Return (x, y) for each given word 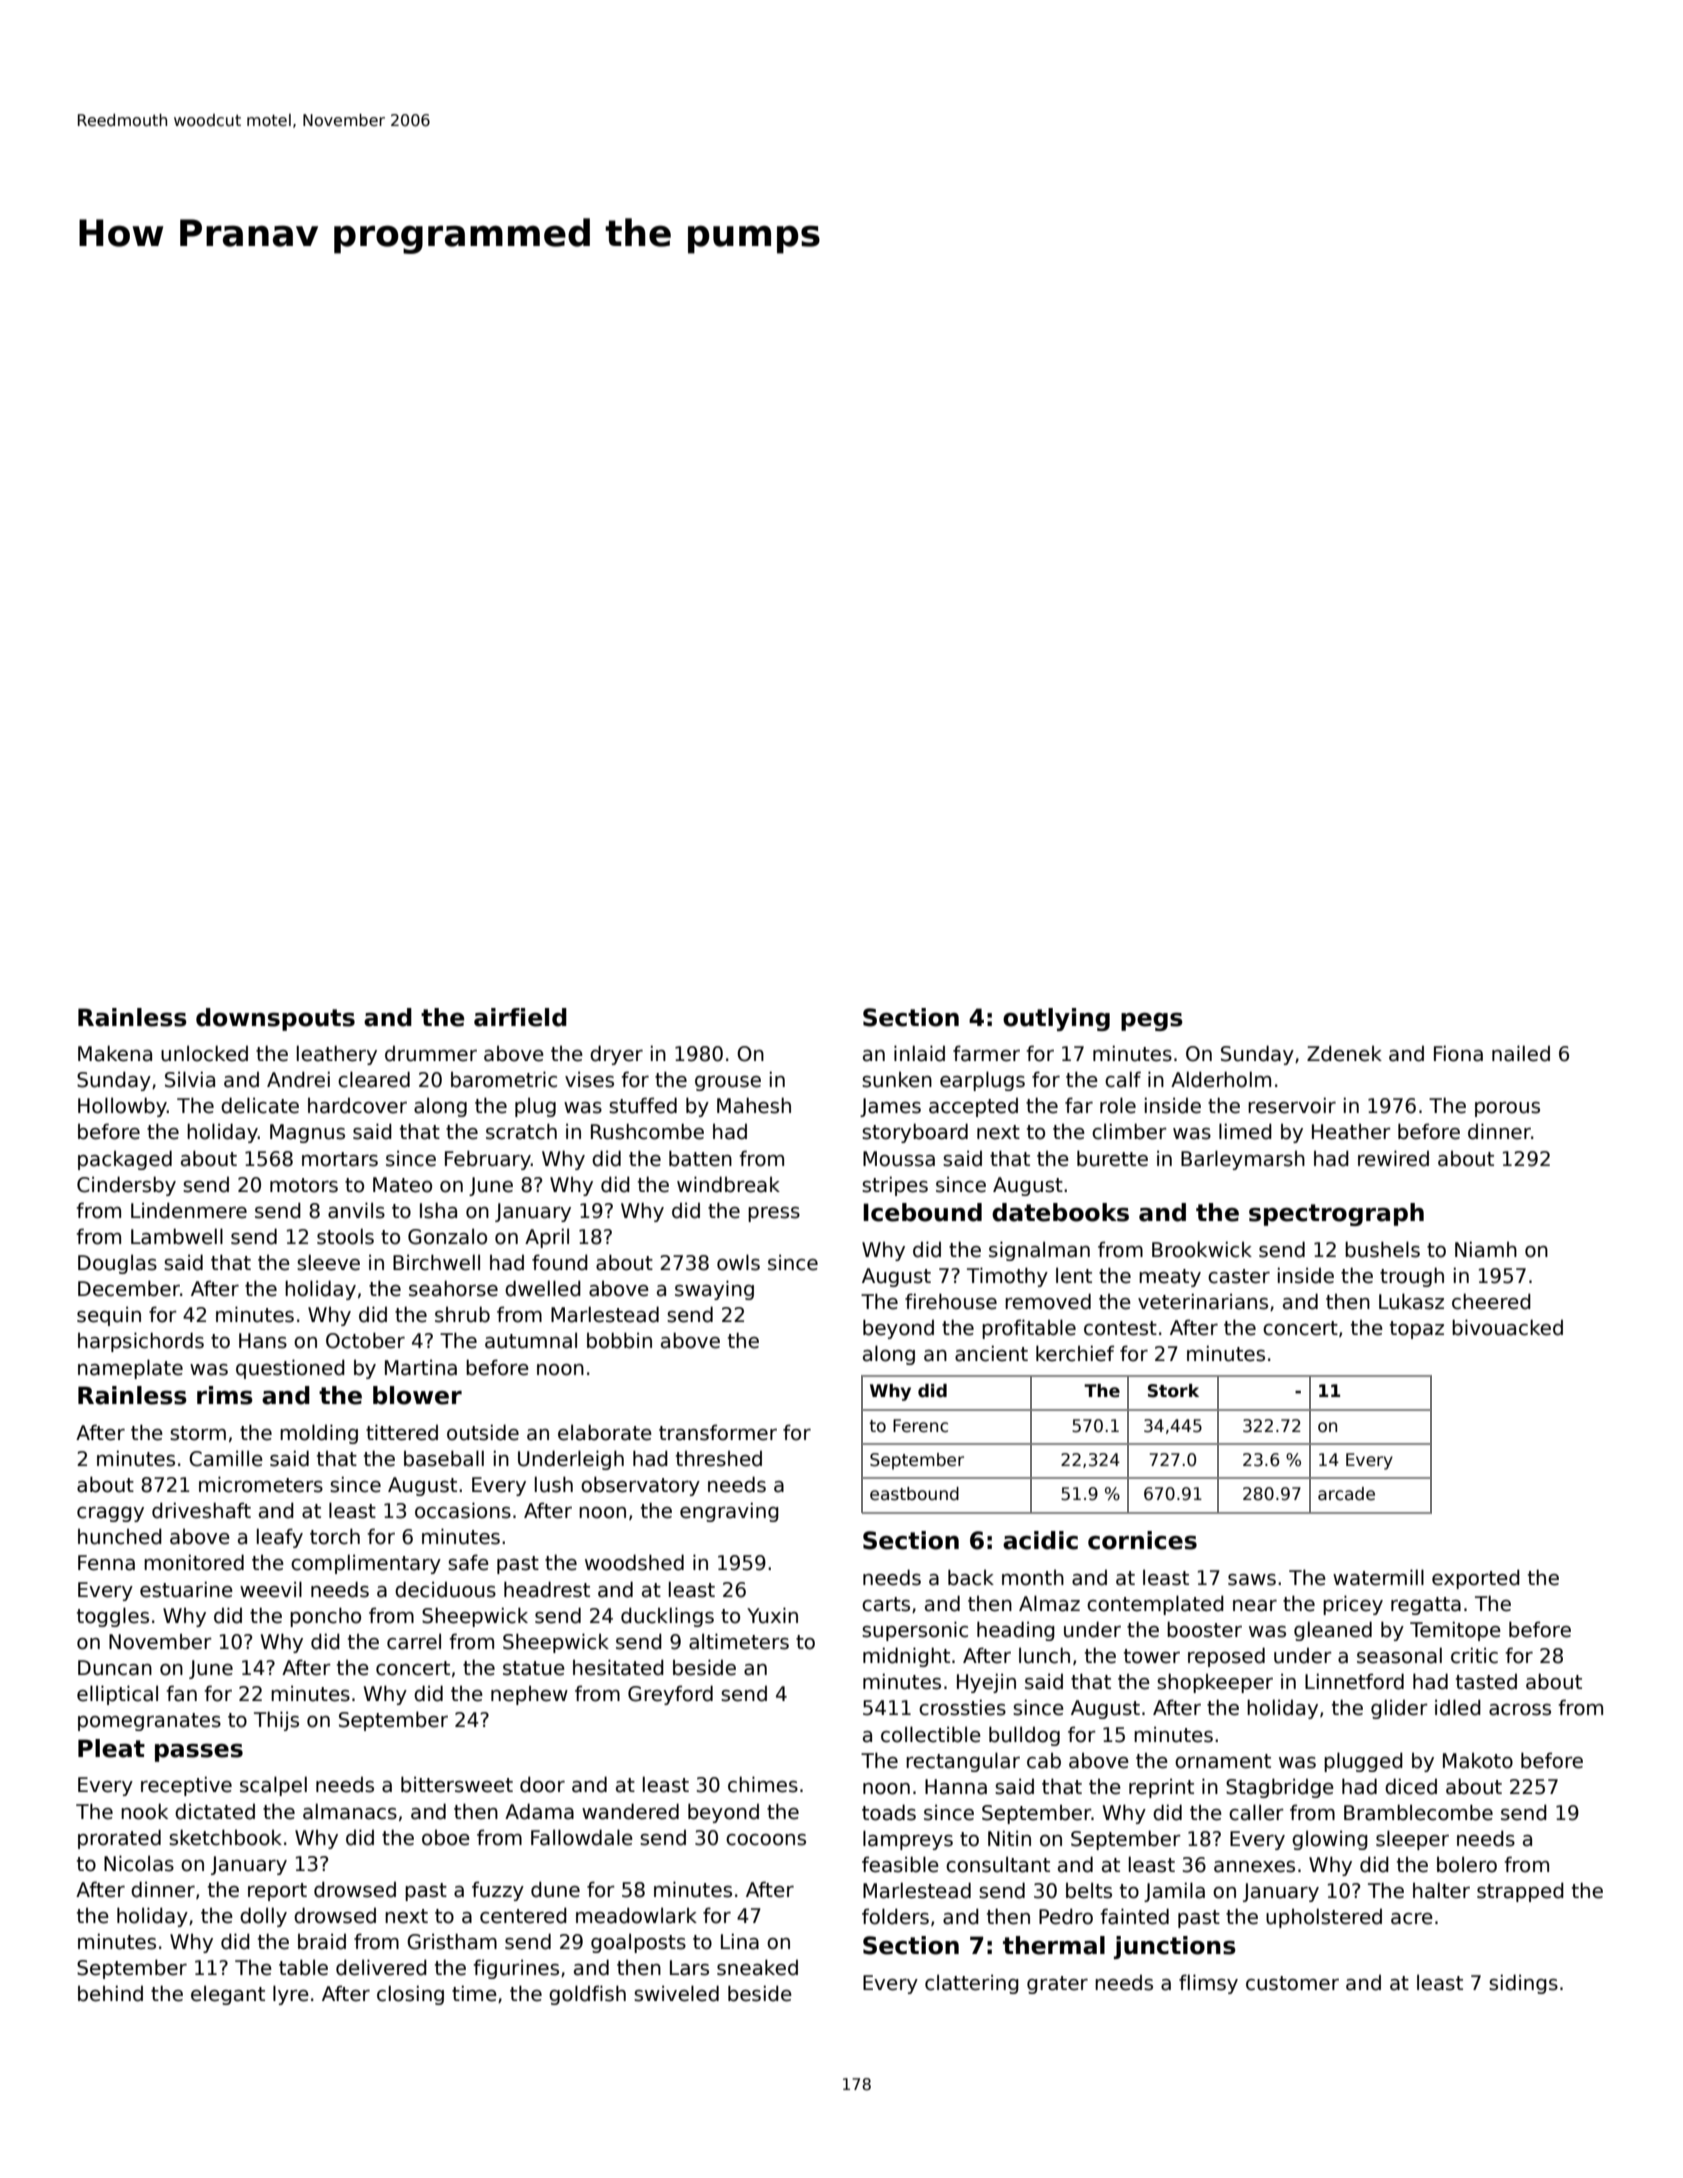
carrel (414, 1641)
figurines (516, 1969)
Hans (263, 1341)
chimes (763, 1784)
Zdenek (1344, 1053)
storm (198, 1433)
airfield (520, 1017)
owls (738, 1262)
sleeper (1412, 1840)
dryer (616, 1055)
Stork (1173, 1391)
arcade (1346, 1494)
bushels (1382, 1249)
